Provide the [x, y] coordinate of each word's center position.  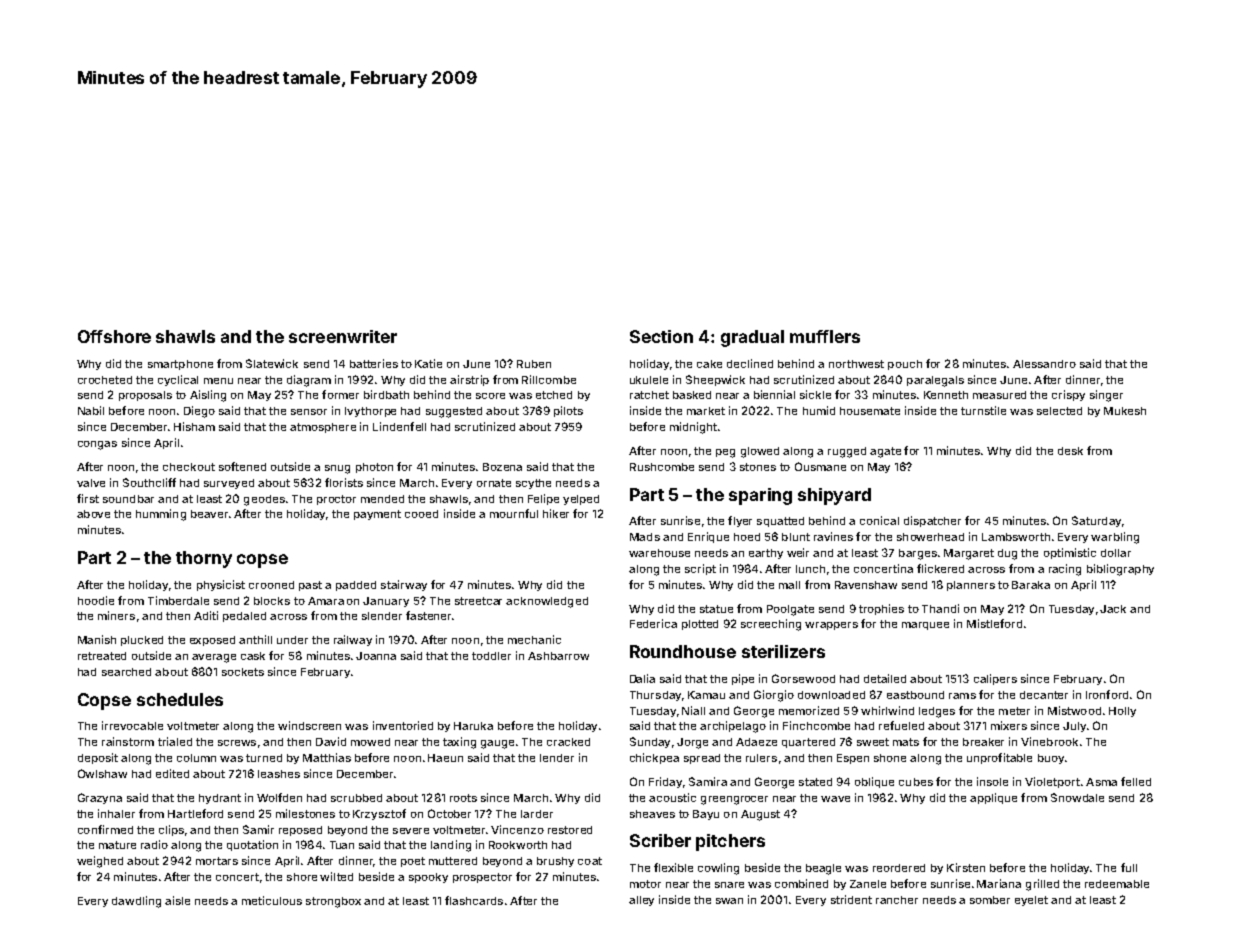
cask [253, 656]
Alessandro [1044, 364]
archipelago [733, 727]
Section [661, 336]
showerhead [930, 537]
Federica [653, 623]
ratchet [649, 395]
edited [172, 773]
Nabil [91, 410]
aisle [177, 900]
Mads [645, 537]
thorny [204, 559]
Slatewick [272, 363]
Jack [1113, 609]
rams [962, 696]
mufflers [825, 336]
